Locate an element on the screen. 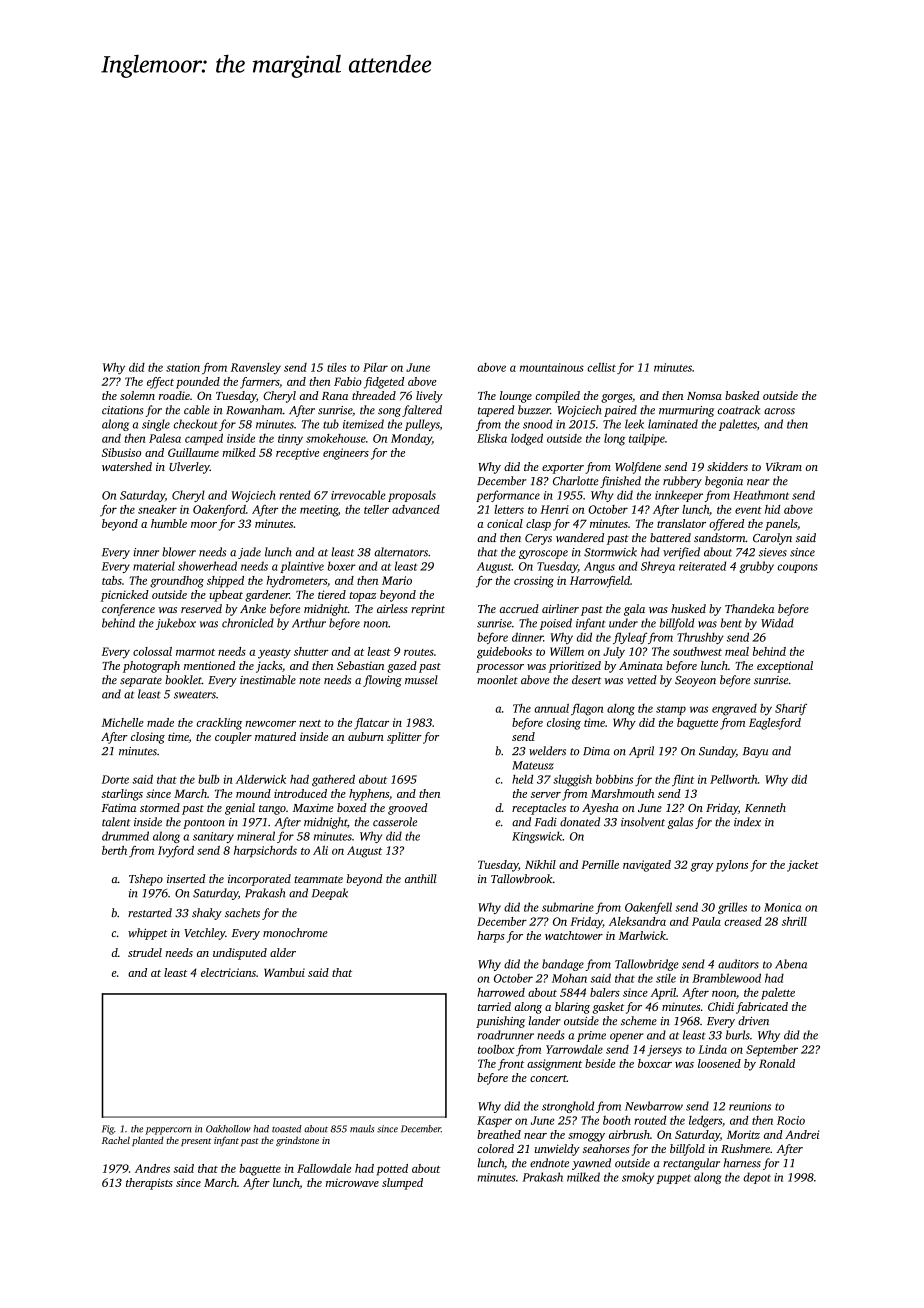  teller is located at coordinates (376, 509).
